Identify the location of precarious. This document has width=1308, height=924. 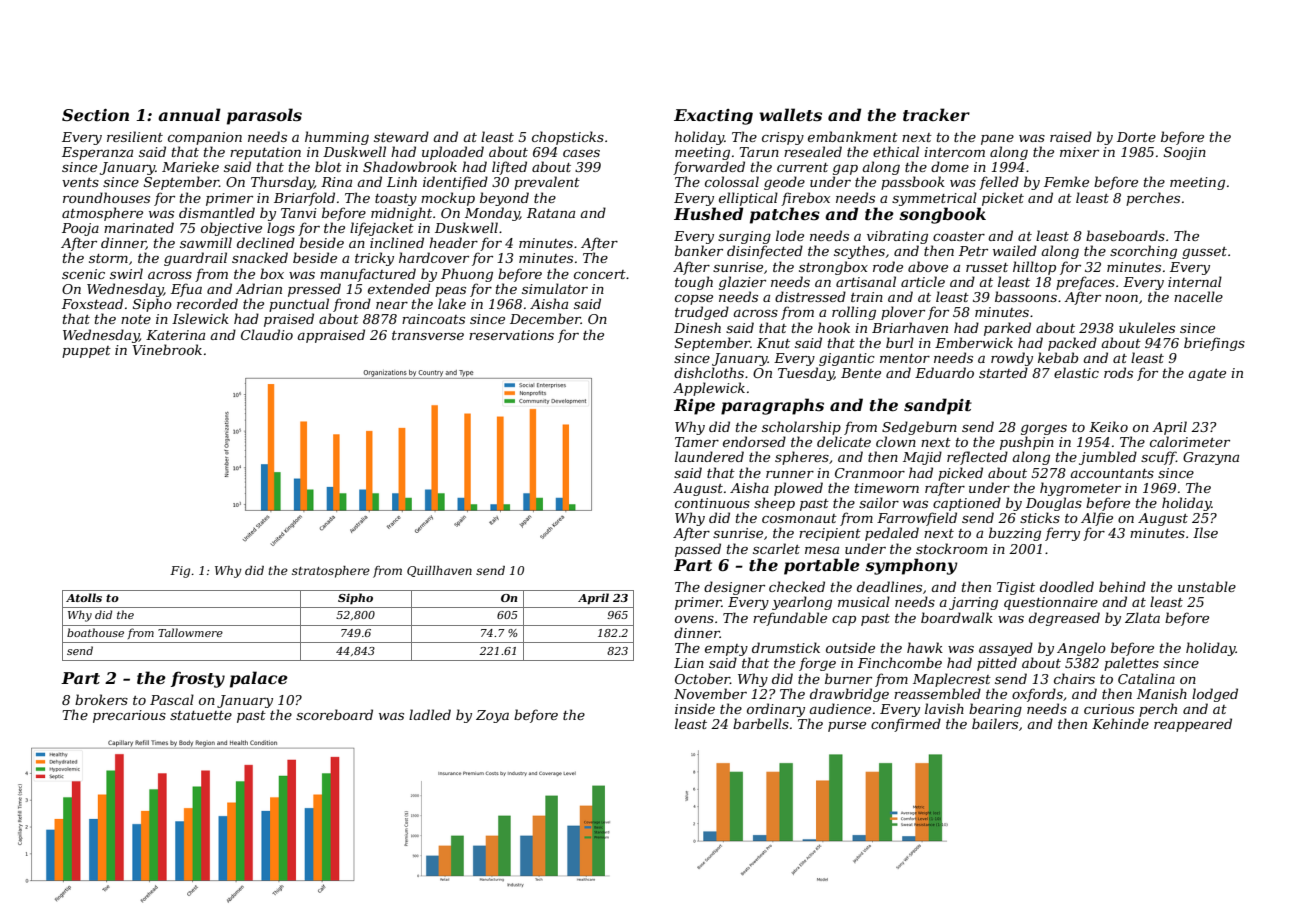
(129, 716).
